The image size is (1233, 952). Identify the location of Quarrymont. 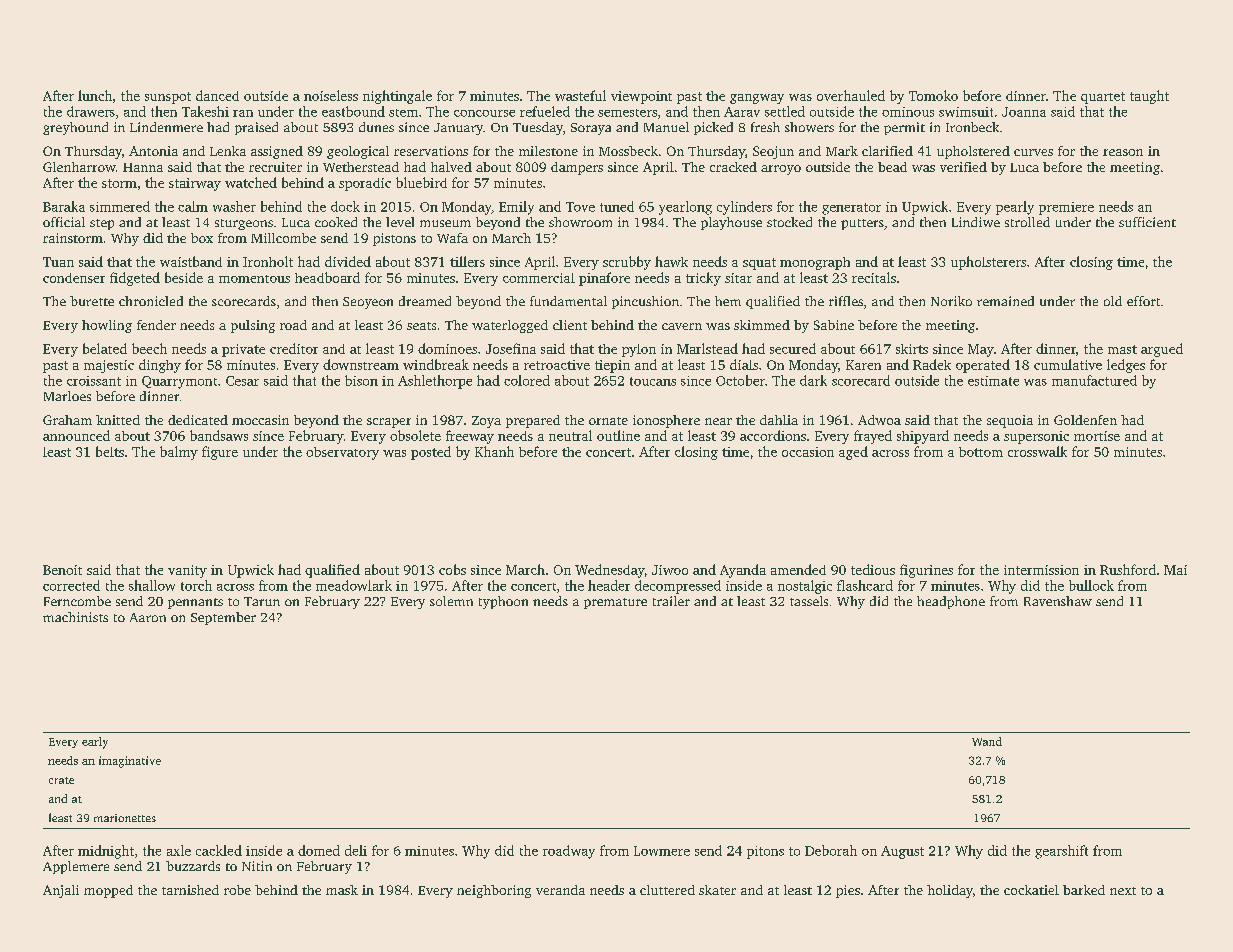
(179, 382).
